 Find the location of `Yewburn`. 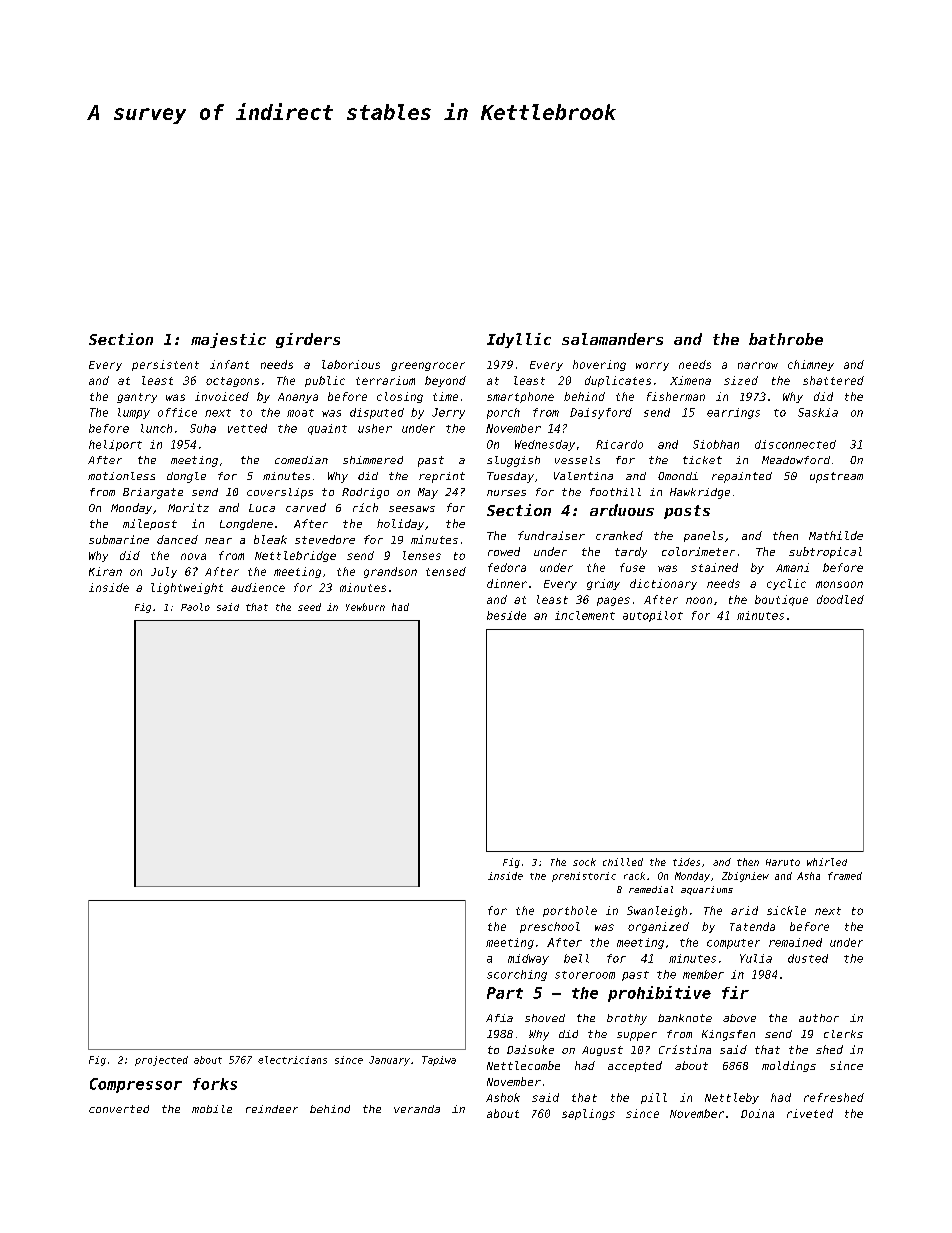

Yewburn is located at coordinates (365, 607).
